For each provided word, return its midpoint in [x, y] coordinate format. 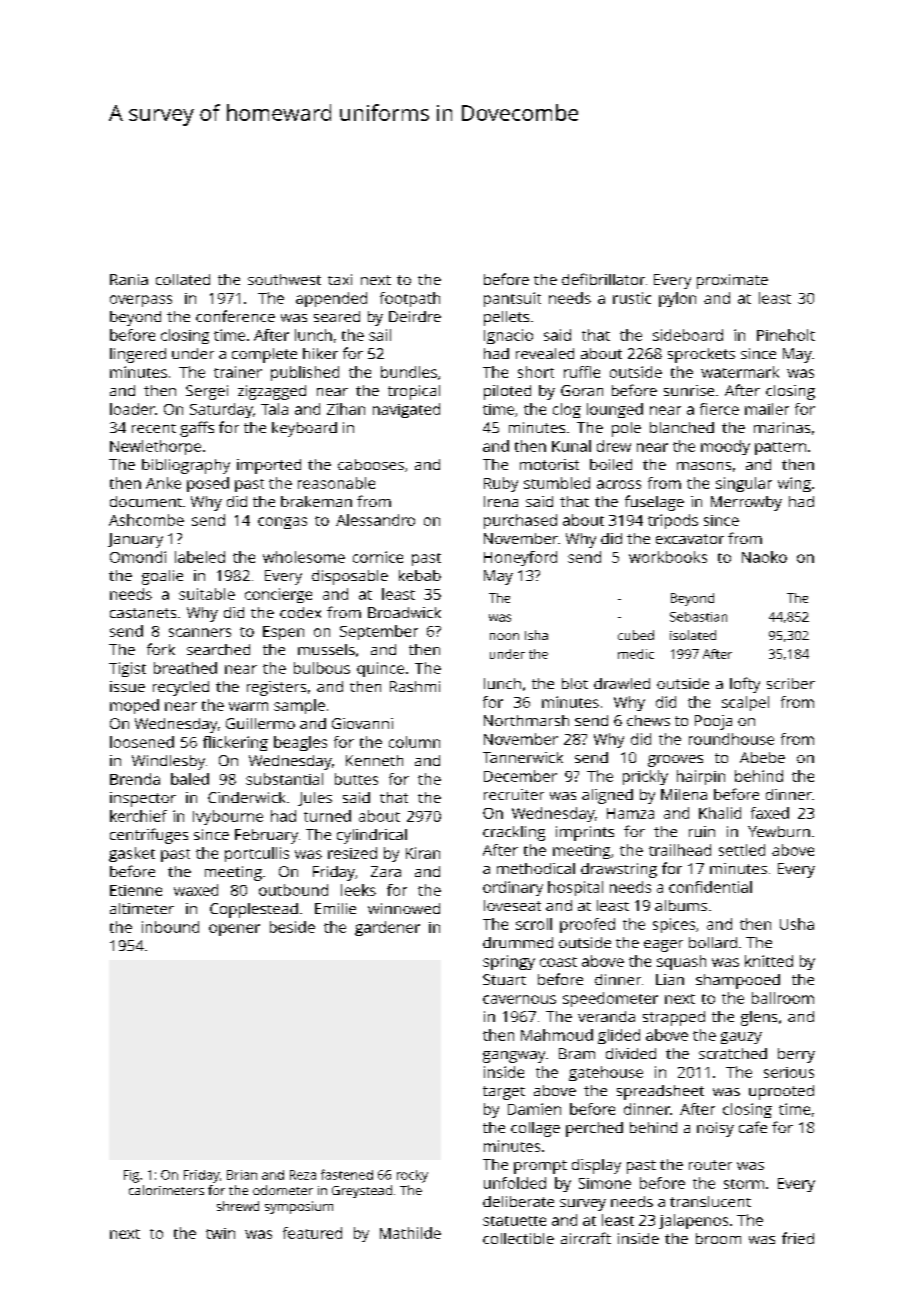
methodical [536, 868]
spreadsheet [660, 1092]
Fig [131, 1176]
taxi [340, 279]
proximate [732, 281]
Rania [129, 279]
